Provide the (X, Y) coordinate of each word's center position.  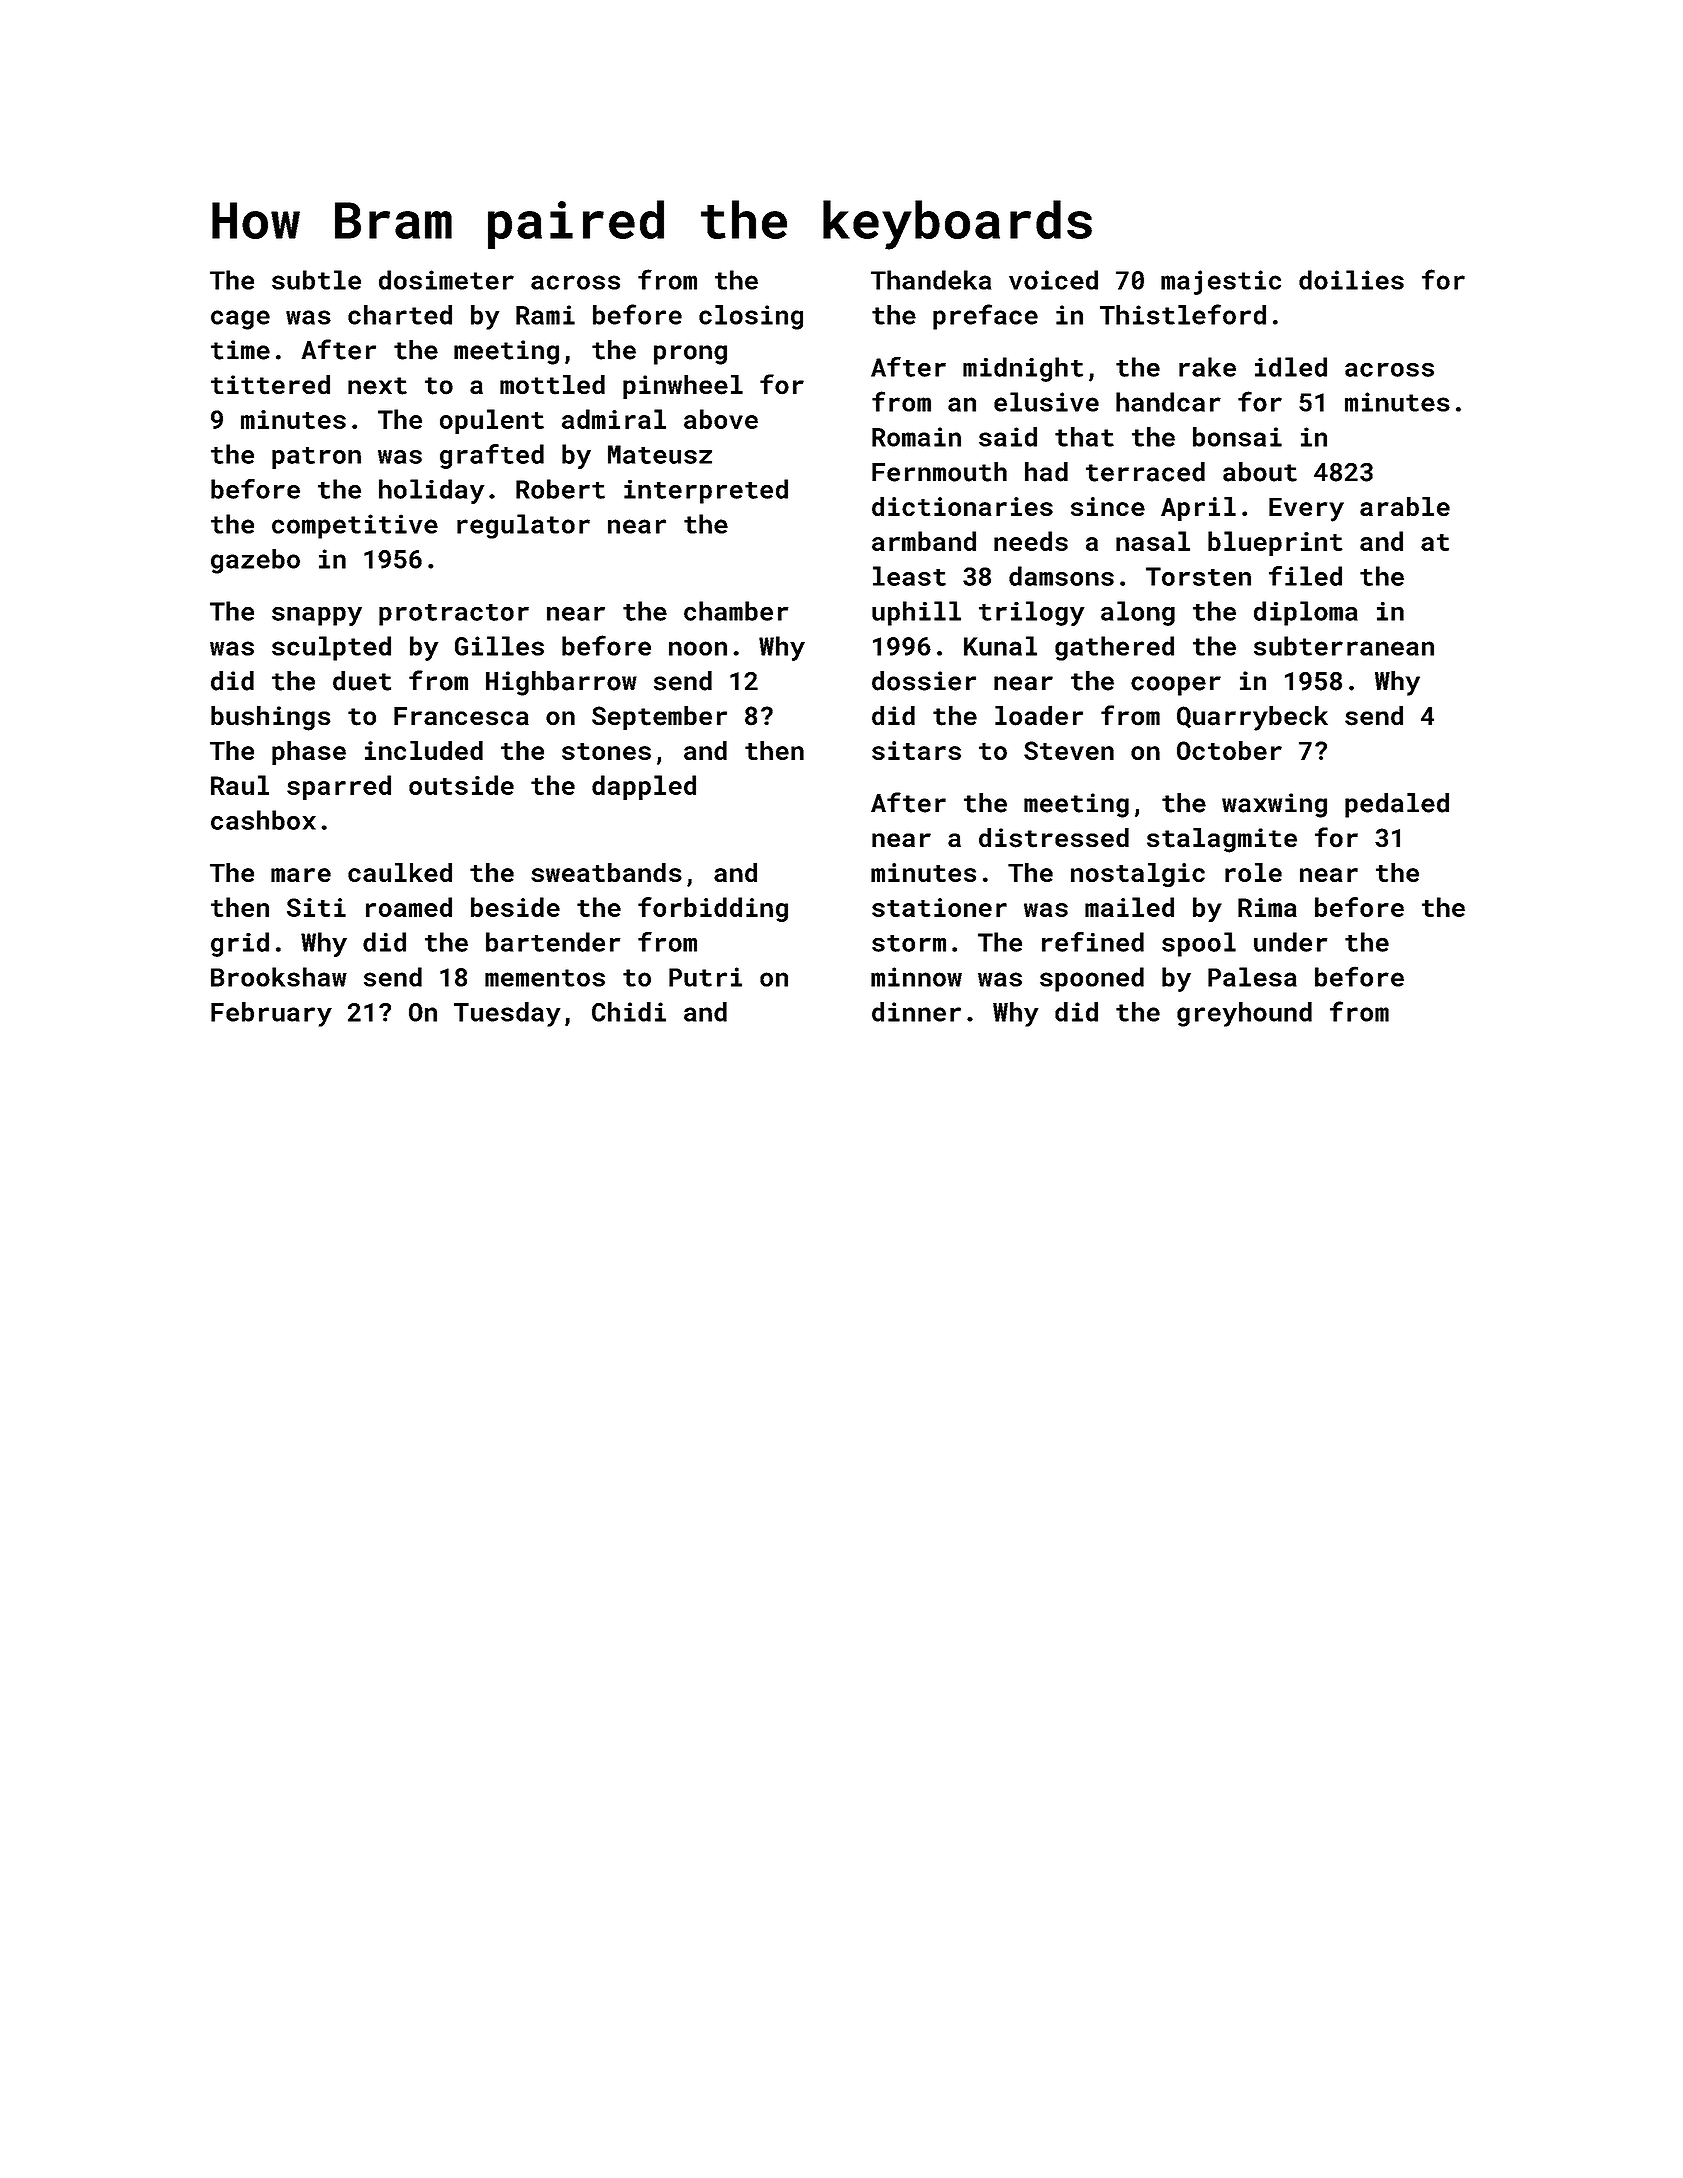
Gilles (499, 646)
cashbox (263, 820)
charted (400, 315)
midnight (1023, 369)
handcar (1168, 402)
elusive (1046, 402)
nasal (1153, 541)
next (377, 386)
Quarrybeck (1252, 718)
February (271, 1014)
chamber (736, 611)
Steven (1069, 750)
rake (1207, 367)
